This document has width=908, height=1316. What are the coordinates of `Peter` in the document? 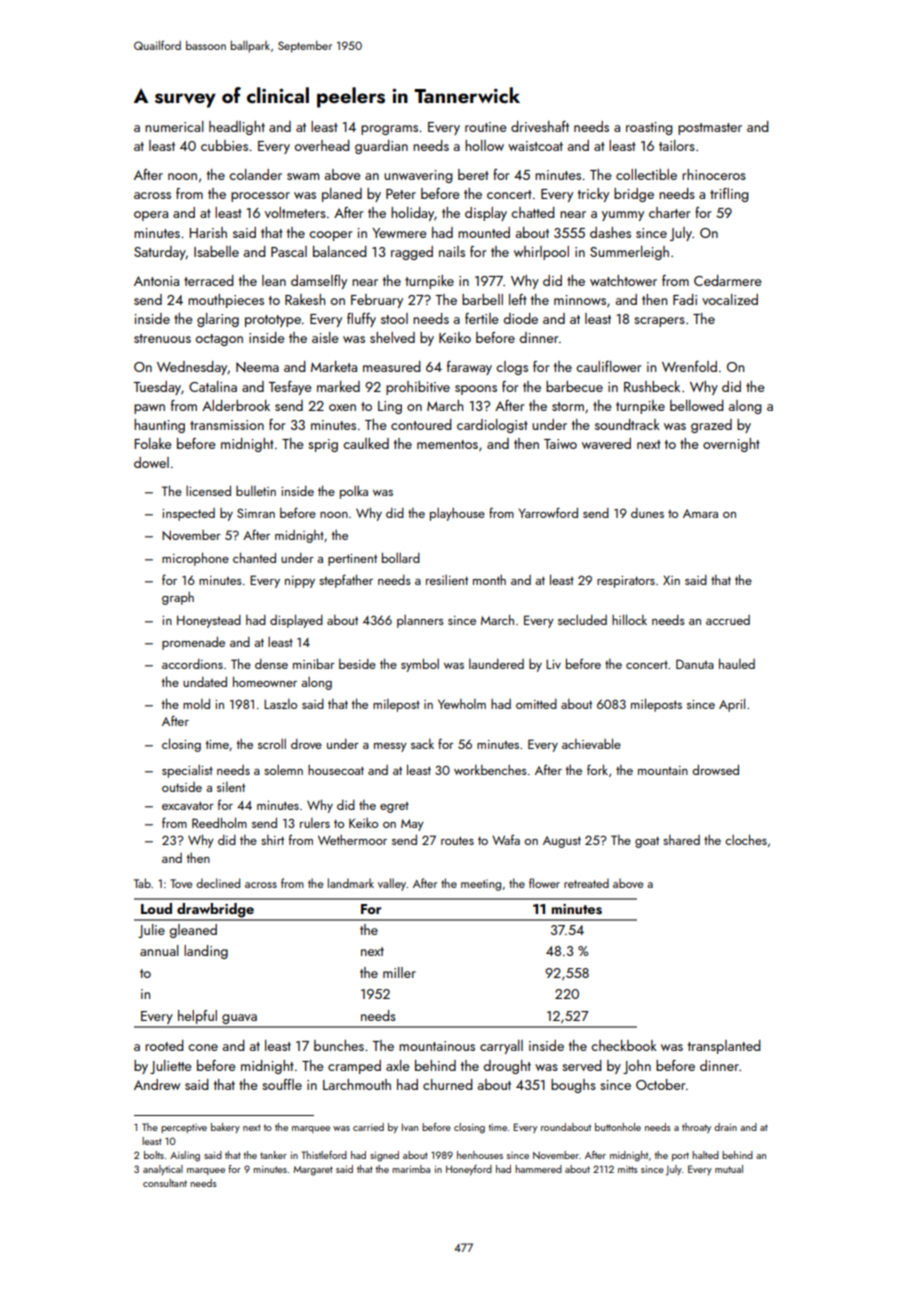 It's located at (401, 194).
